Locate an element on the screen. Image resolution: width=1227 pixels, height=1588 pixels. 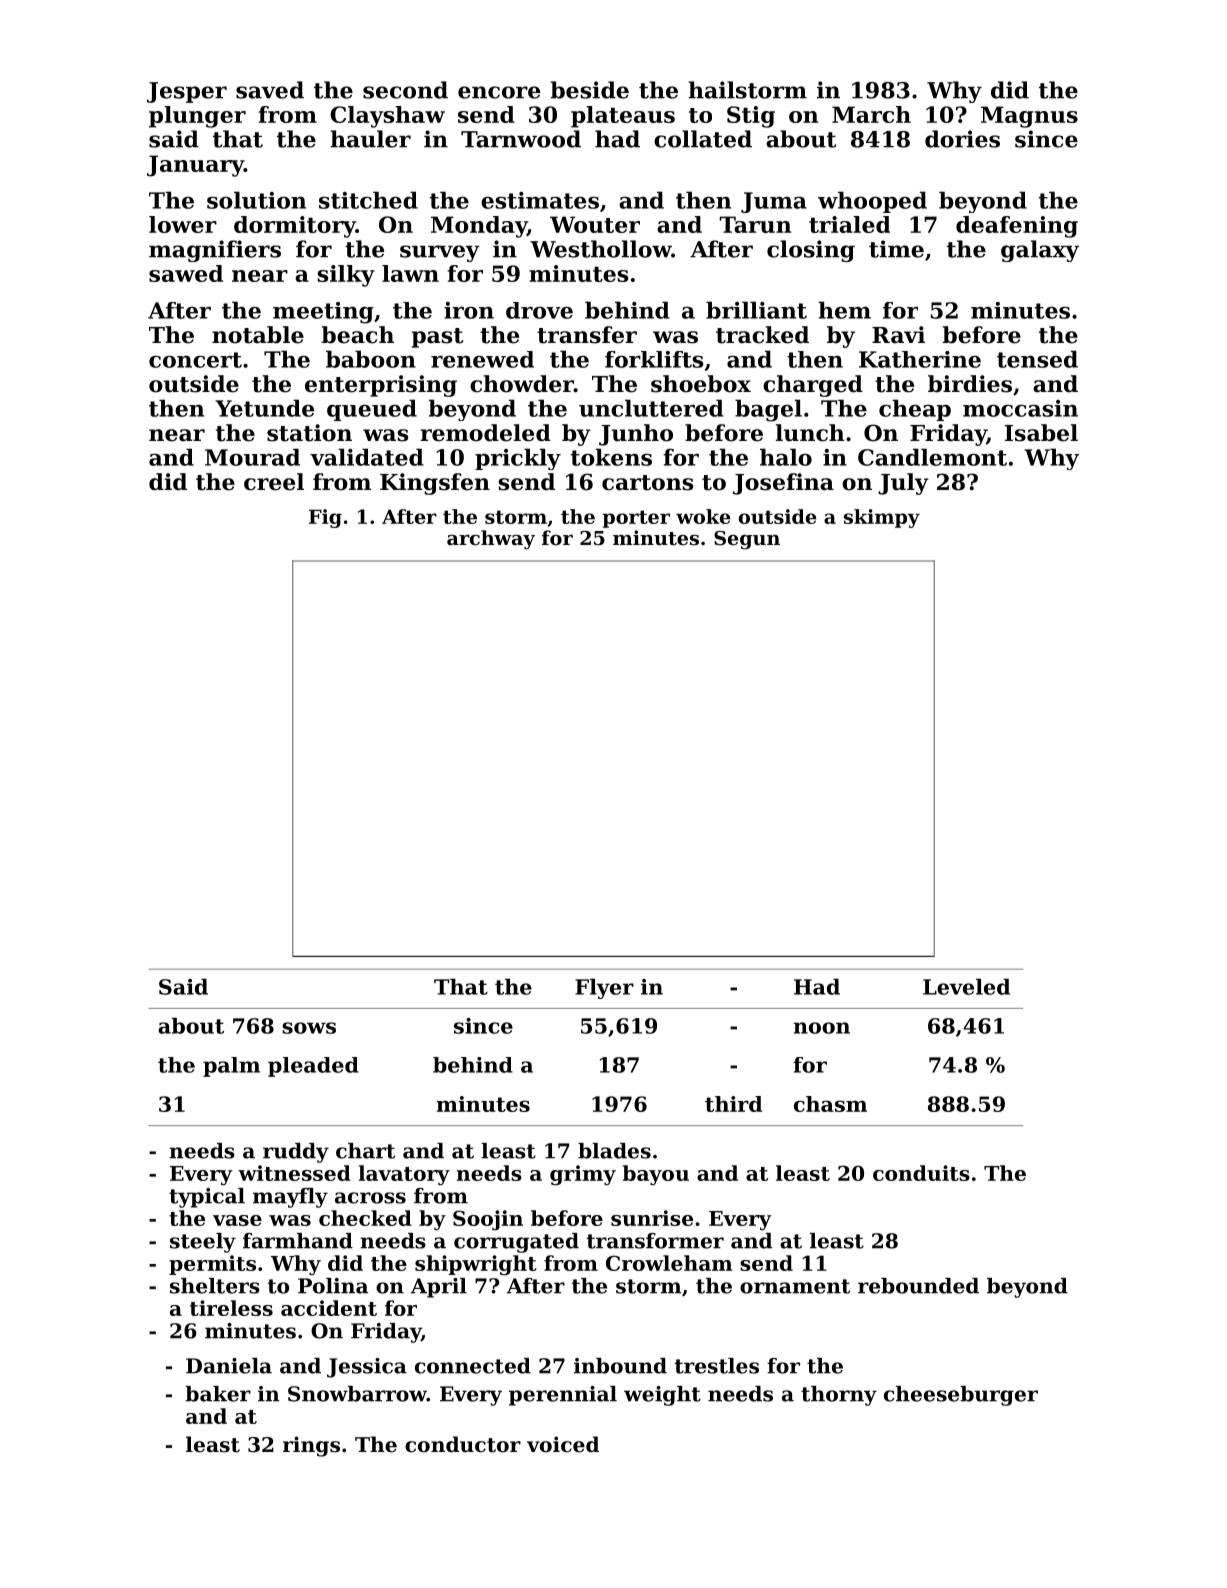
survey is located at coordinates (440, 253).
